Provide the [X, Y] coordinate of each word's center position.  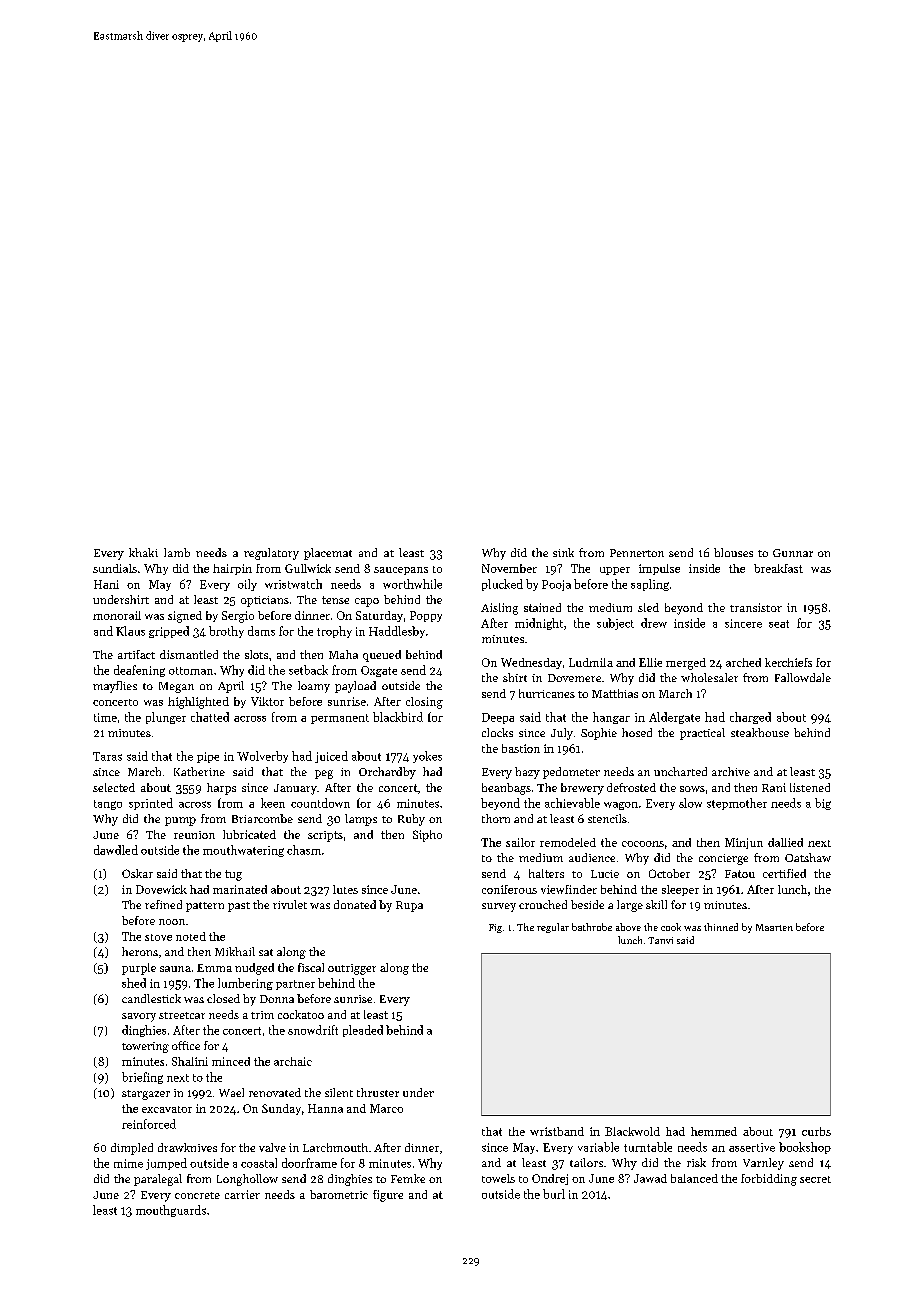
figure [388, 1196]
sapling [650, 585]
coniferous [509, 889]
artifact [136, 654]
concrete [197, 1195]
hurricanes [547, 693]
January [295, 789]
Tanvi [660, 940]
